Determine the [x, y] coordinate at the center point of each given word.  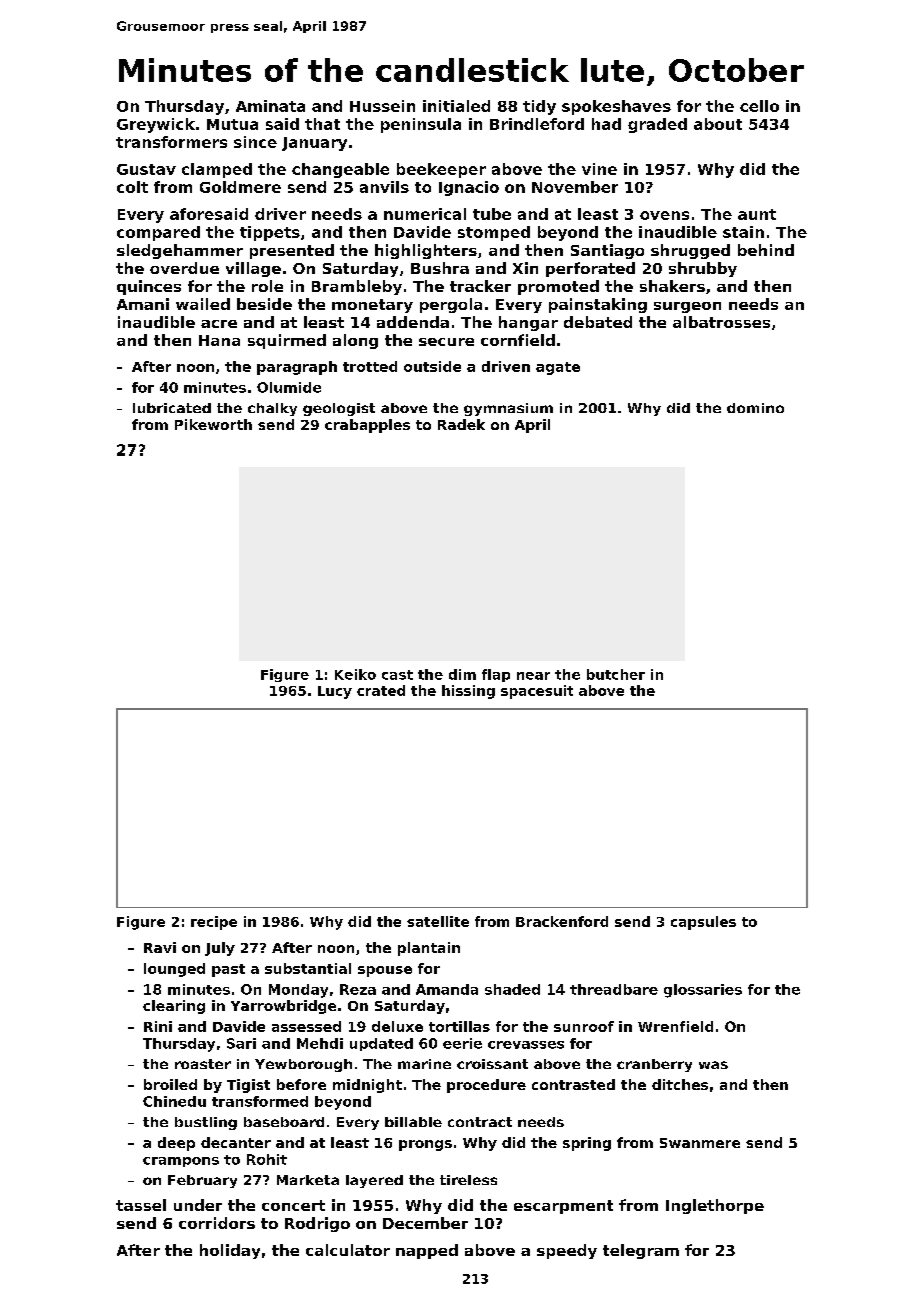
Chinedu [174, 1101]
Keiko [355, 674]
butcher [616, 674]
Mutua [232, 124]
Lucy [335, 692]
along [355, 341]
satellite [438, 921]
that [322, 124]
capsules [703, 923]
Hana [219, 340]
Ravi [160, 947]
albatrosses [721, 322]
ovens [664, 215]
